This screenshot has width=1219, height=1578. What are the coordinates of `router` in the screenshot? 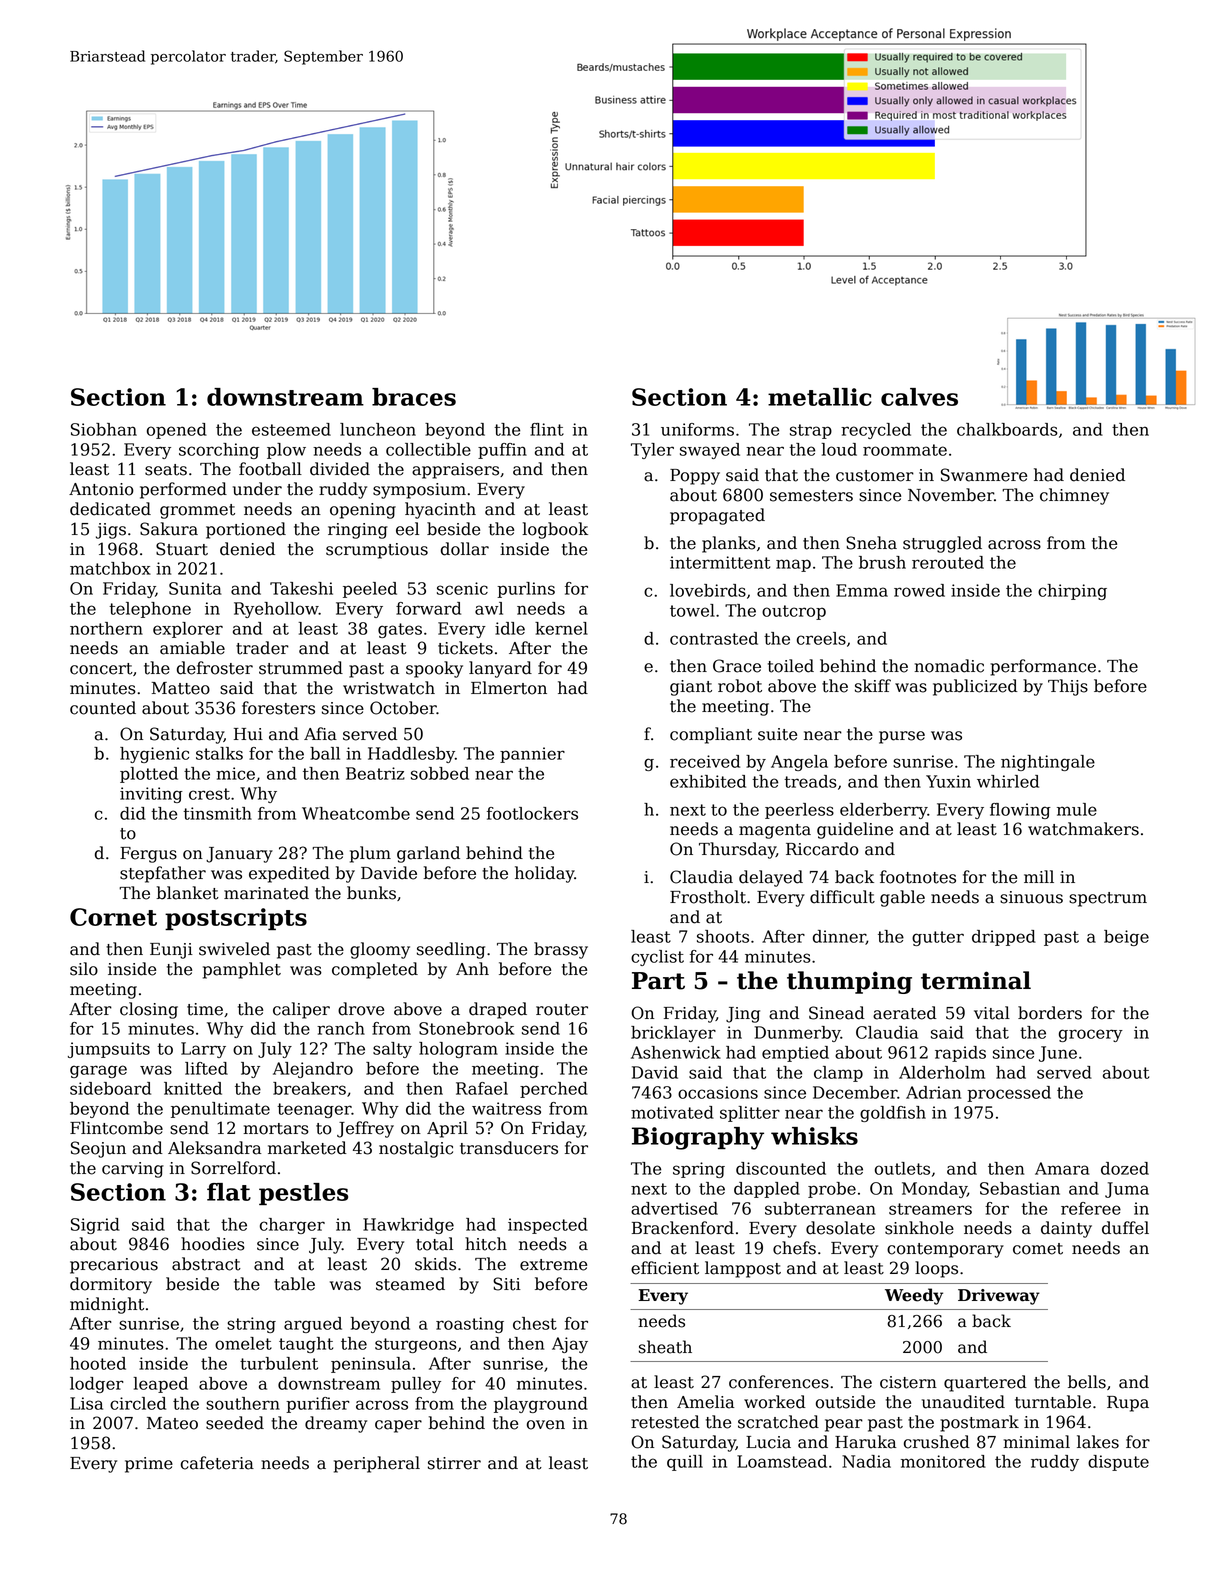 It's located at (562, 1010).
